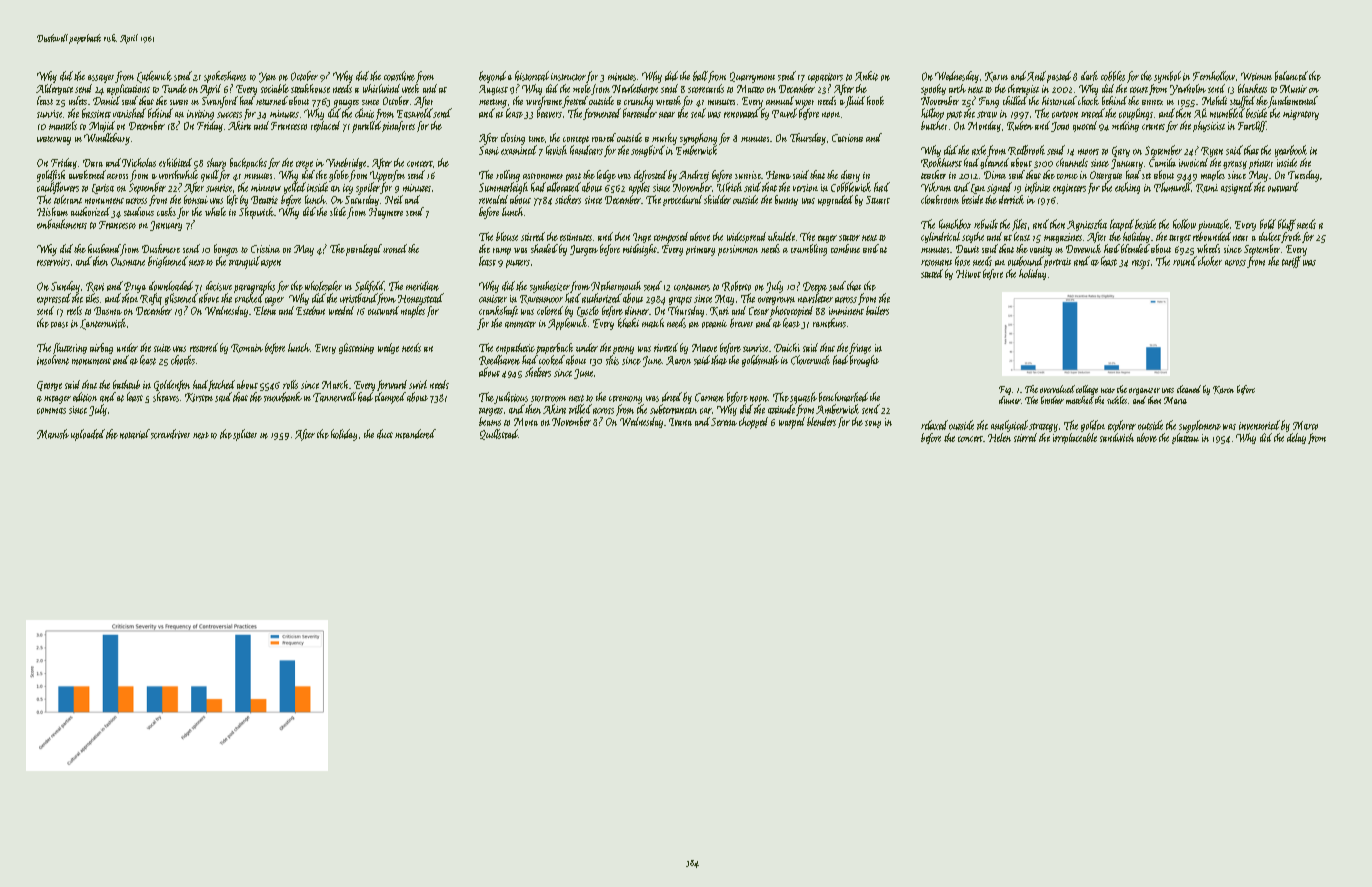 The width and height of the screenshot is (1372, 887). What do you see at coordinates (1291, 76) in the screenshot?
I see `balanced` at bounding box center [1291, 76].
